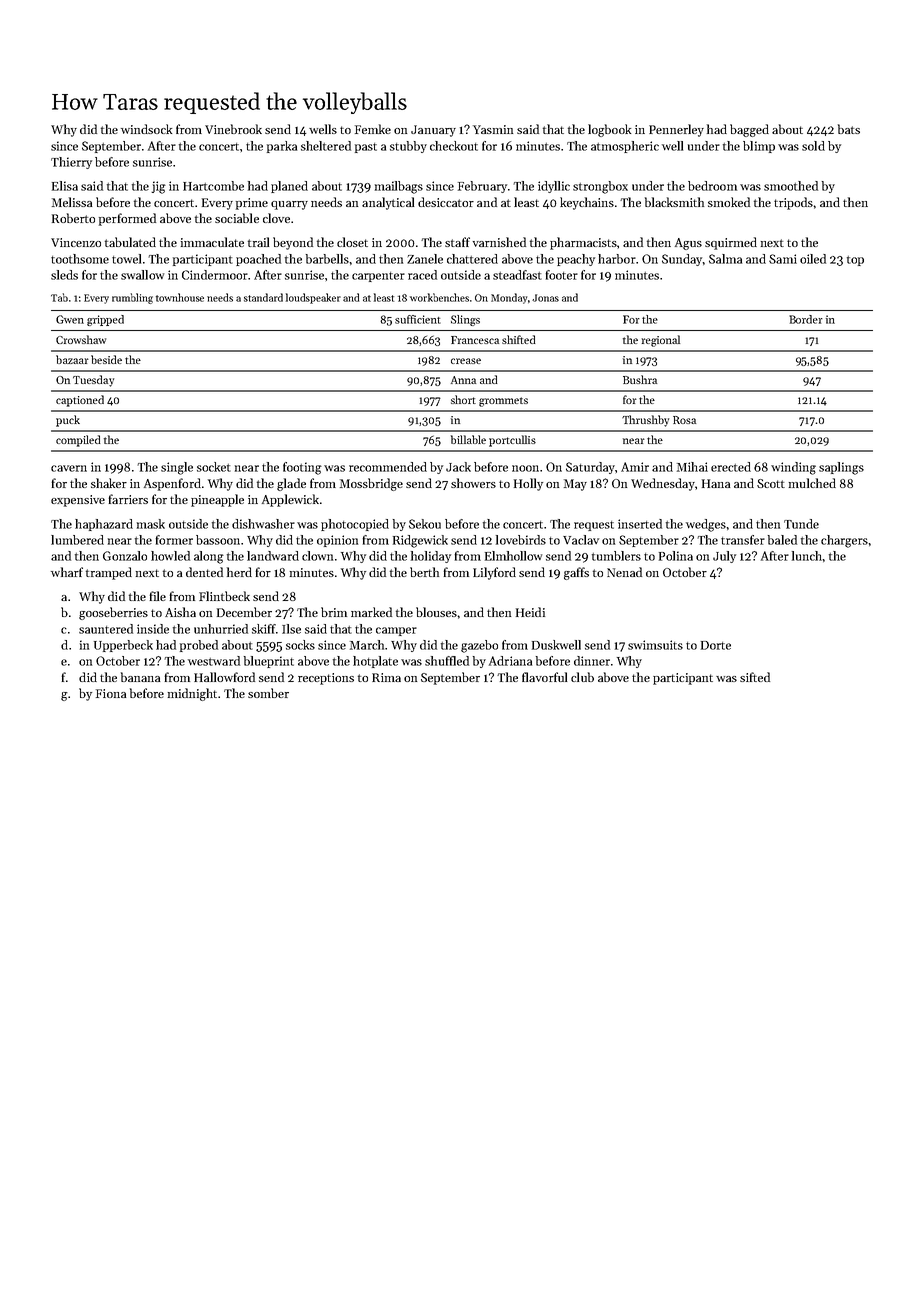  I want to click on Dorte, so click(716, 645).
